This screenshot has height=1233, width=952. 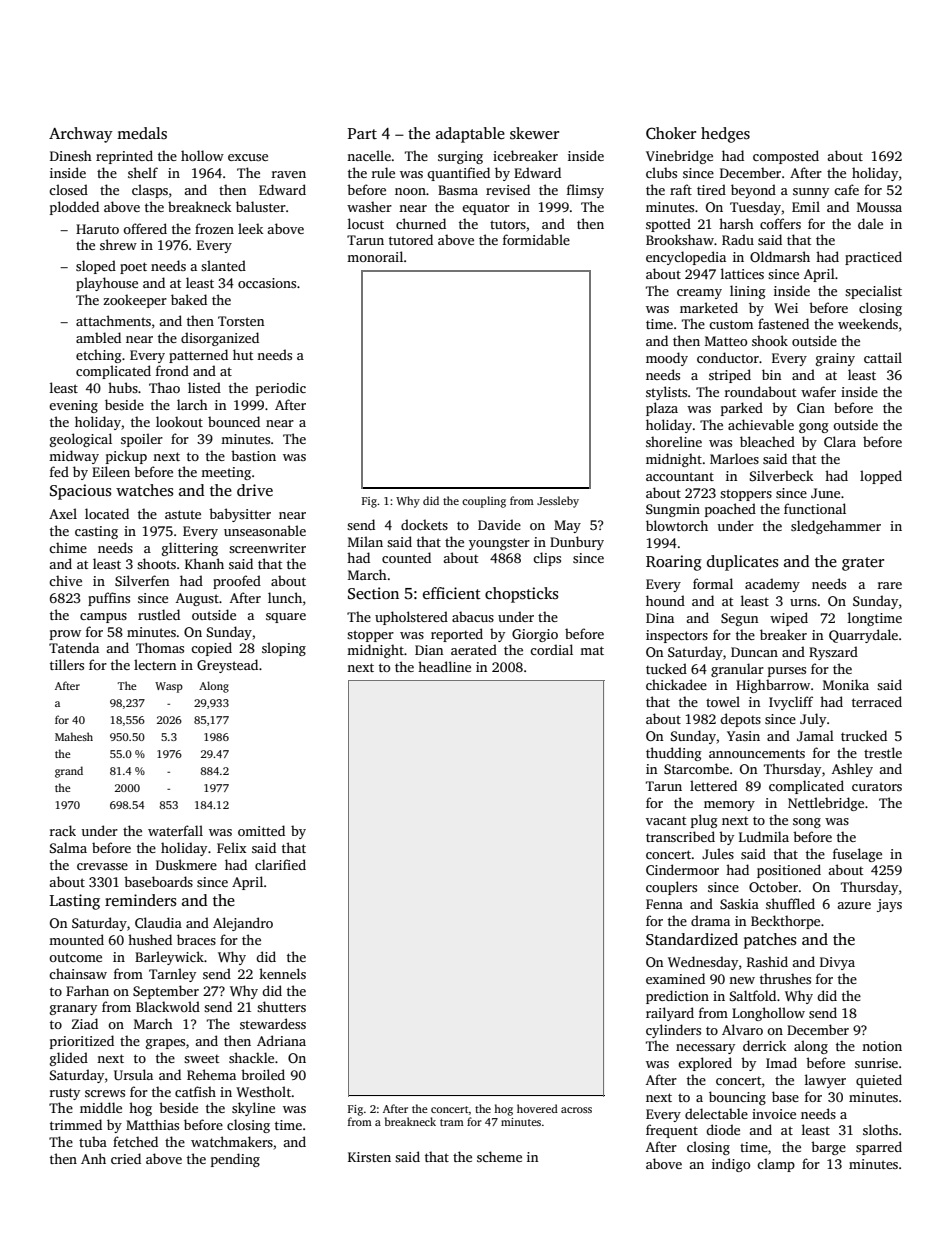 What do you see at coordinates (499, 544) in the screenshot?
I see `youngster` at bounding box center [499, 544].
